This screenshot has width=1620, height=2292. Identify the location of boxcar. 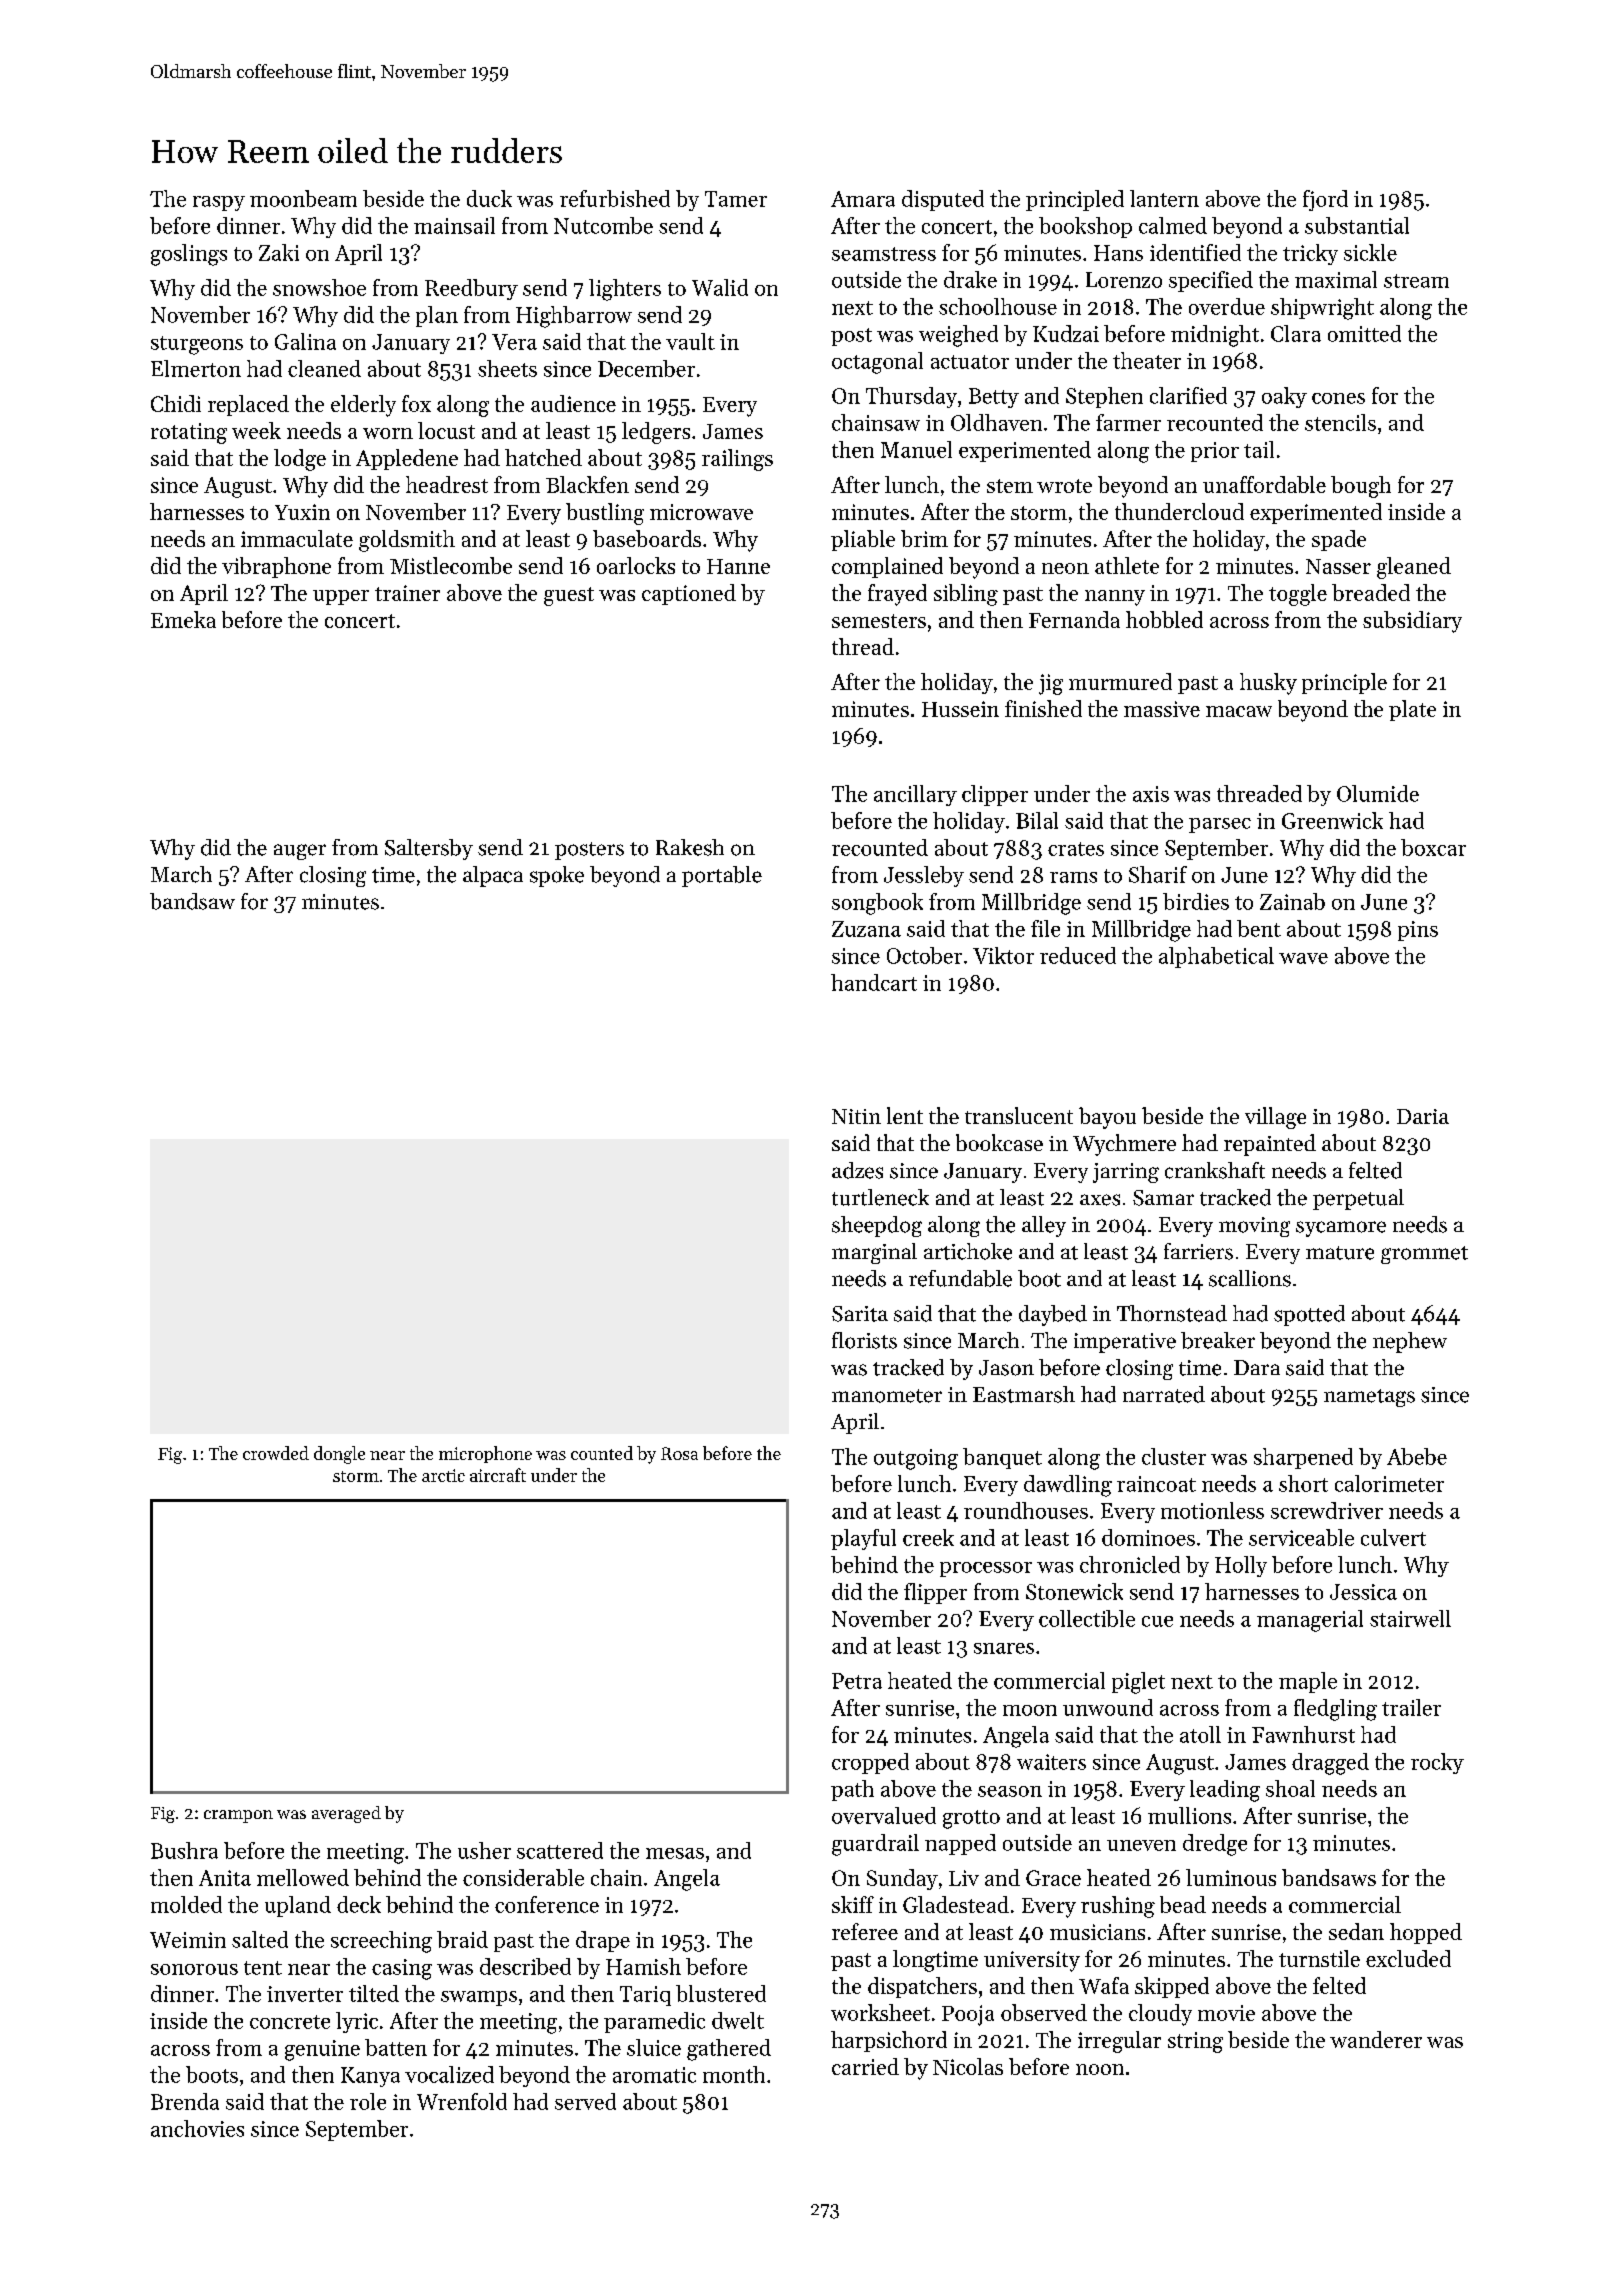
(1433, 847).
